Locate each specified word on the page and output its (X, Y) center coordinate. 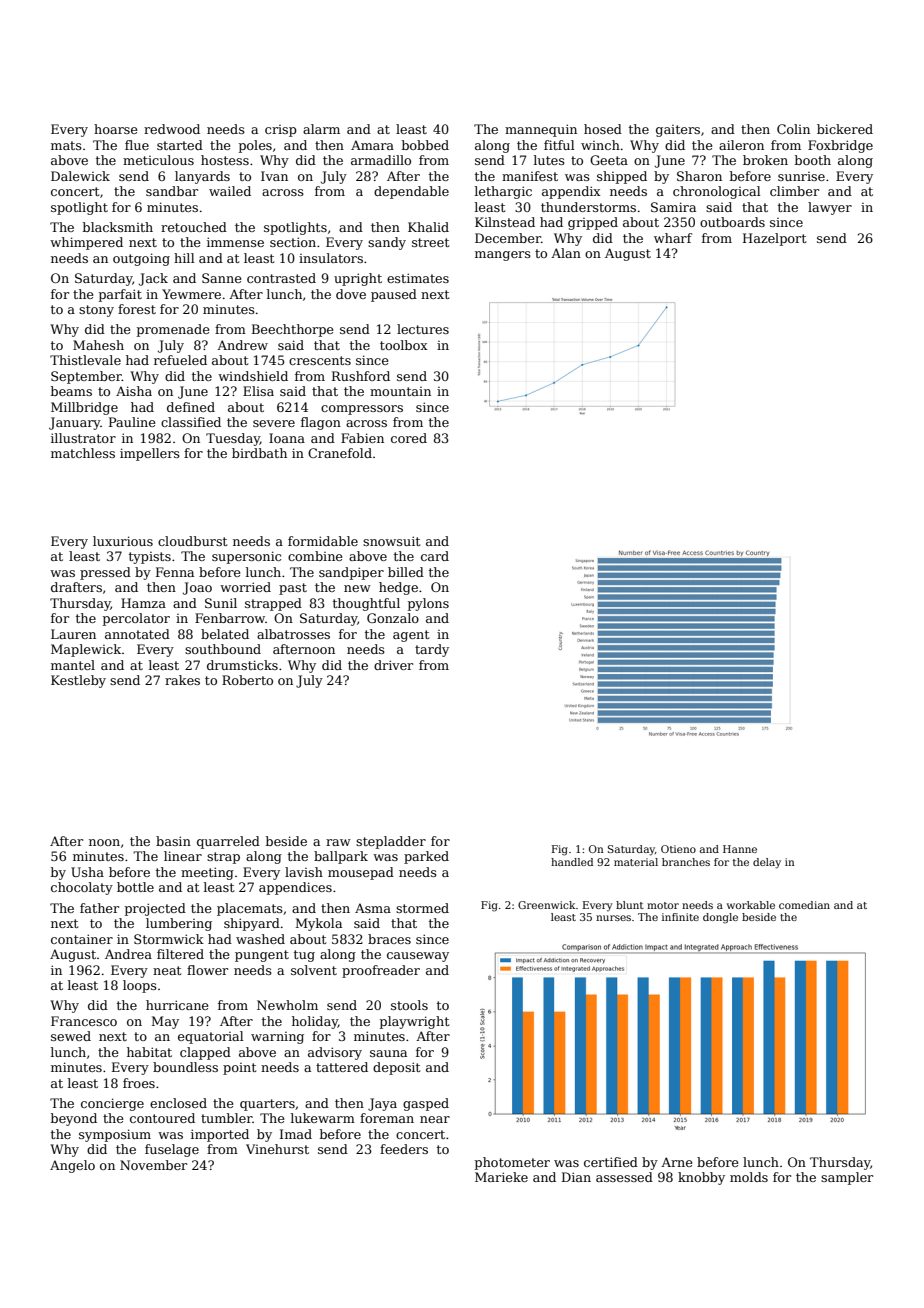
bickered (845, 129)
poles (255, 146)
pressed (105, 573)
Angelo (72, 1166)
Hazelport (774, 239)
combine (315, 556)
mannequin (541, 130)
